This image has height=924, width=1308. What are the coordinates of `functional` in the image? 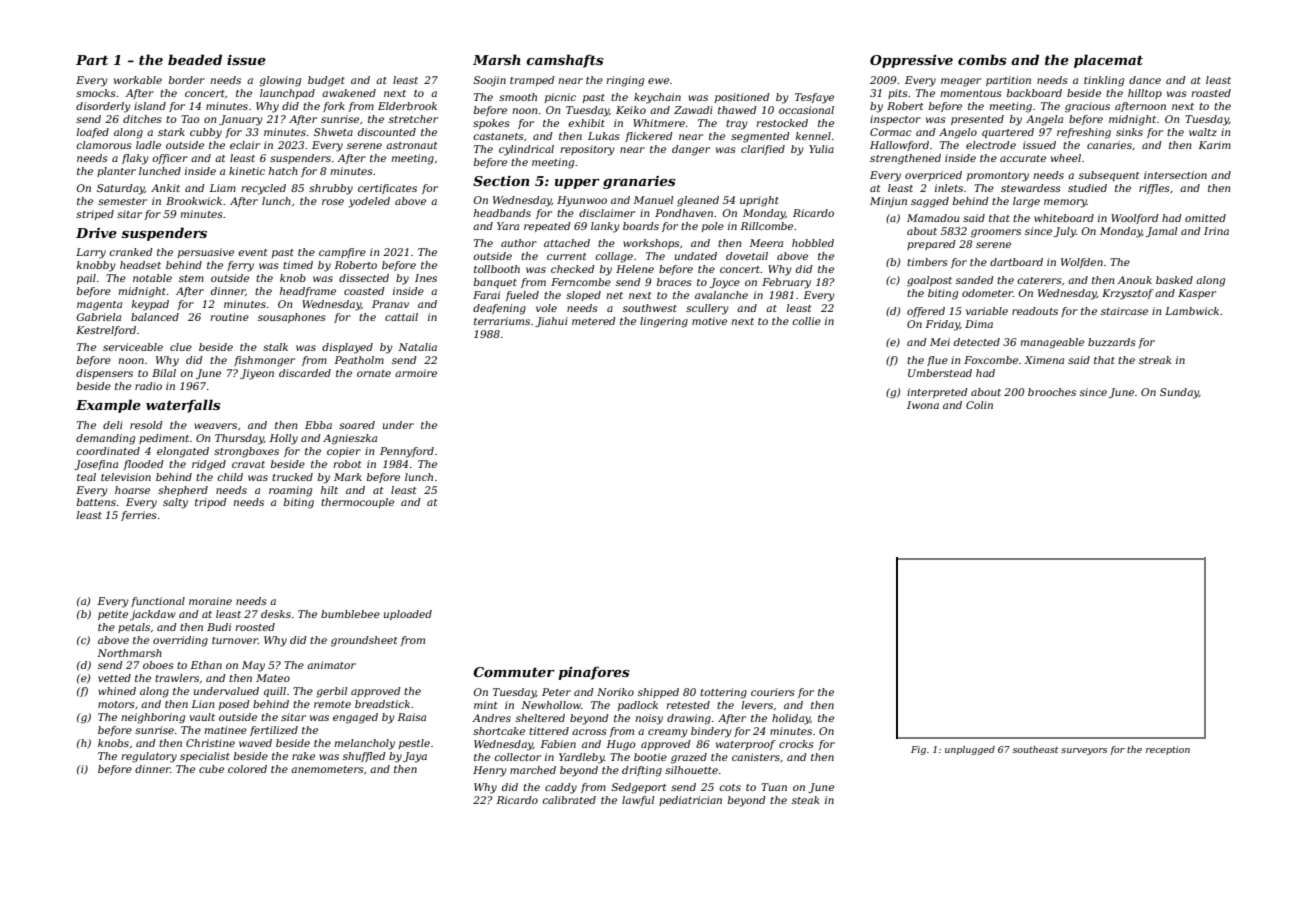 It's located at (158, 602).
